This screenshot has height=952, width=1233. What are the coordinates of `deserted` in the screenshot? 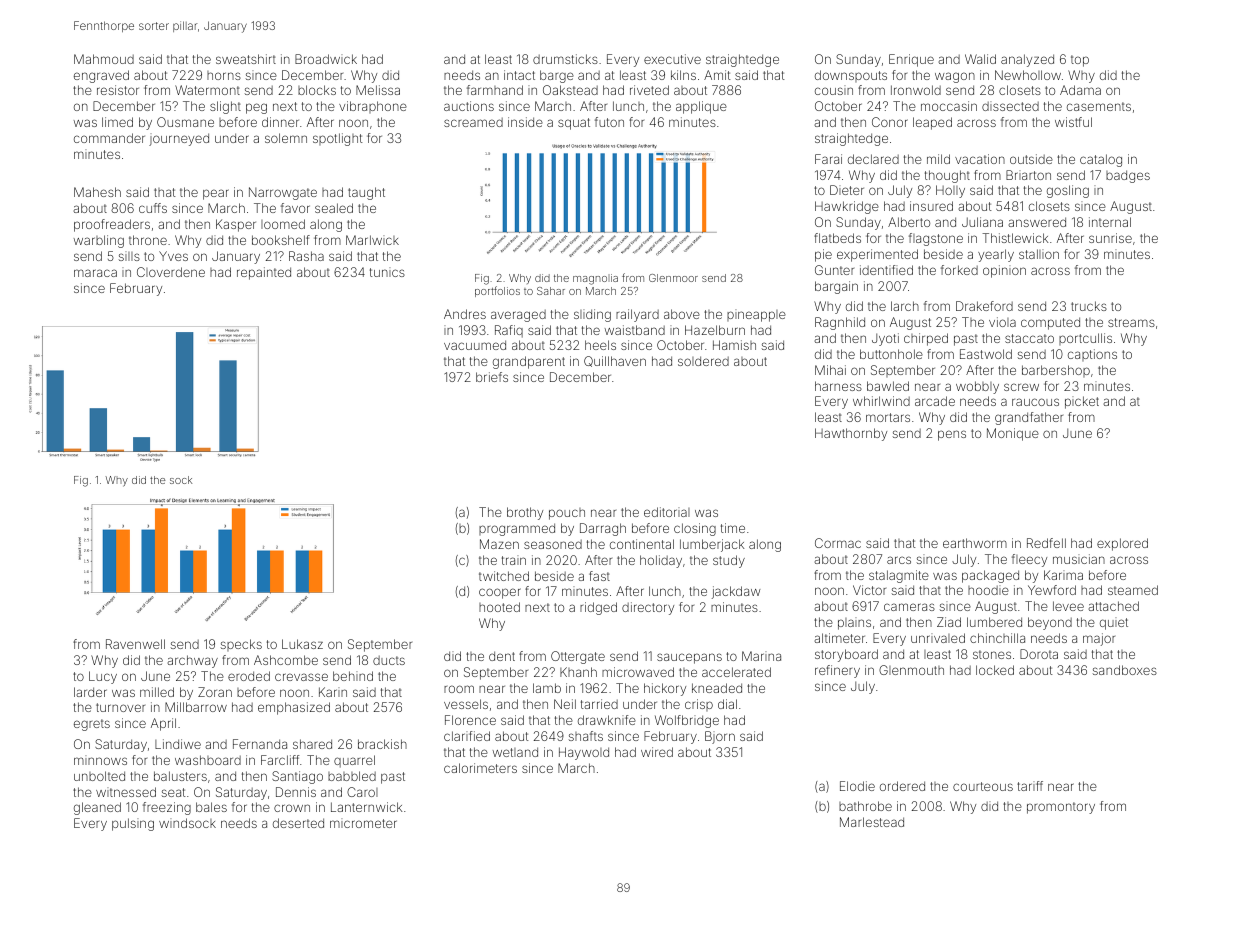 It's located at (298, 823).
